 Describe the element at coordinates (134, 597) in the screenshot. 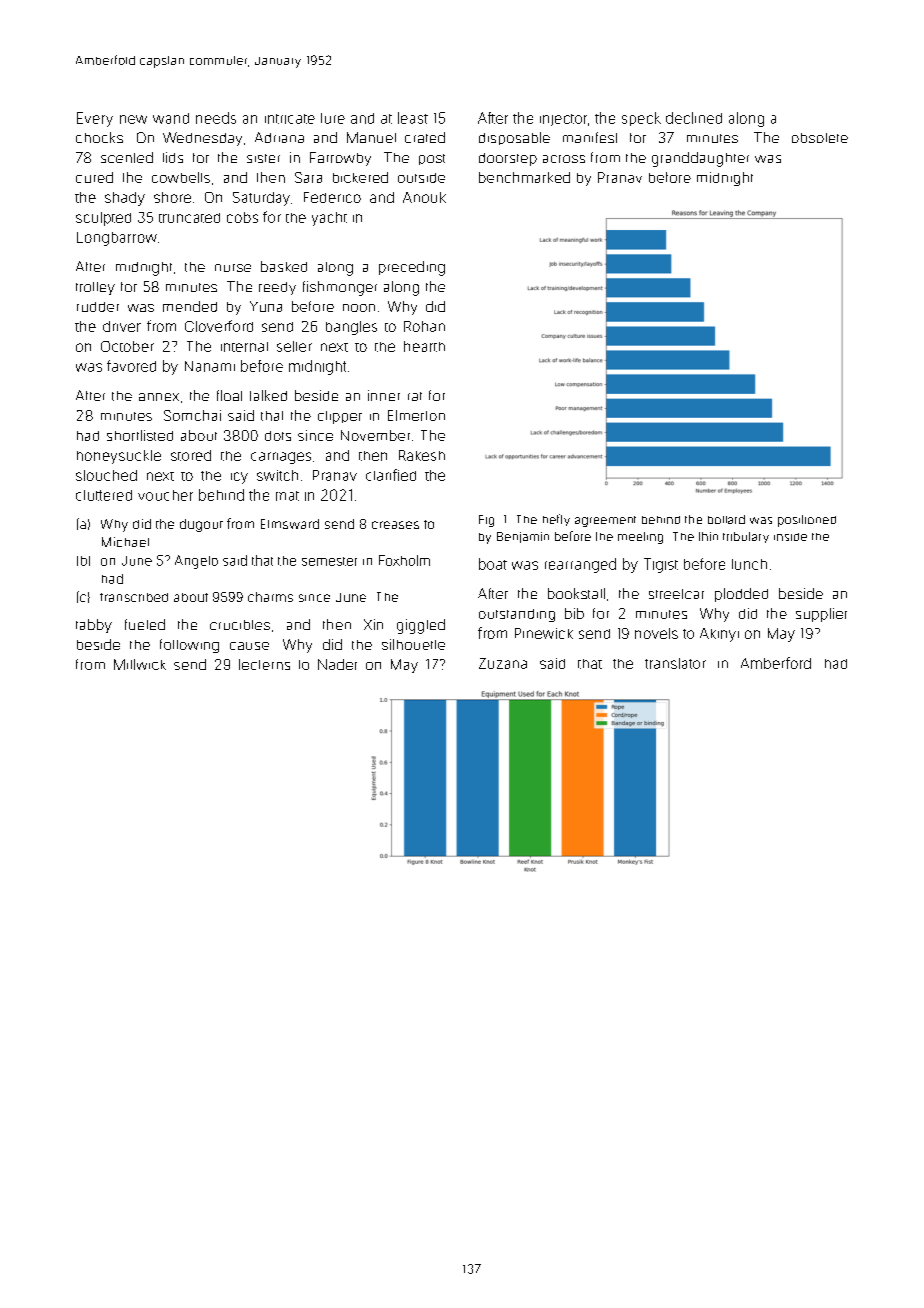

I see `transcribed` at that location.
